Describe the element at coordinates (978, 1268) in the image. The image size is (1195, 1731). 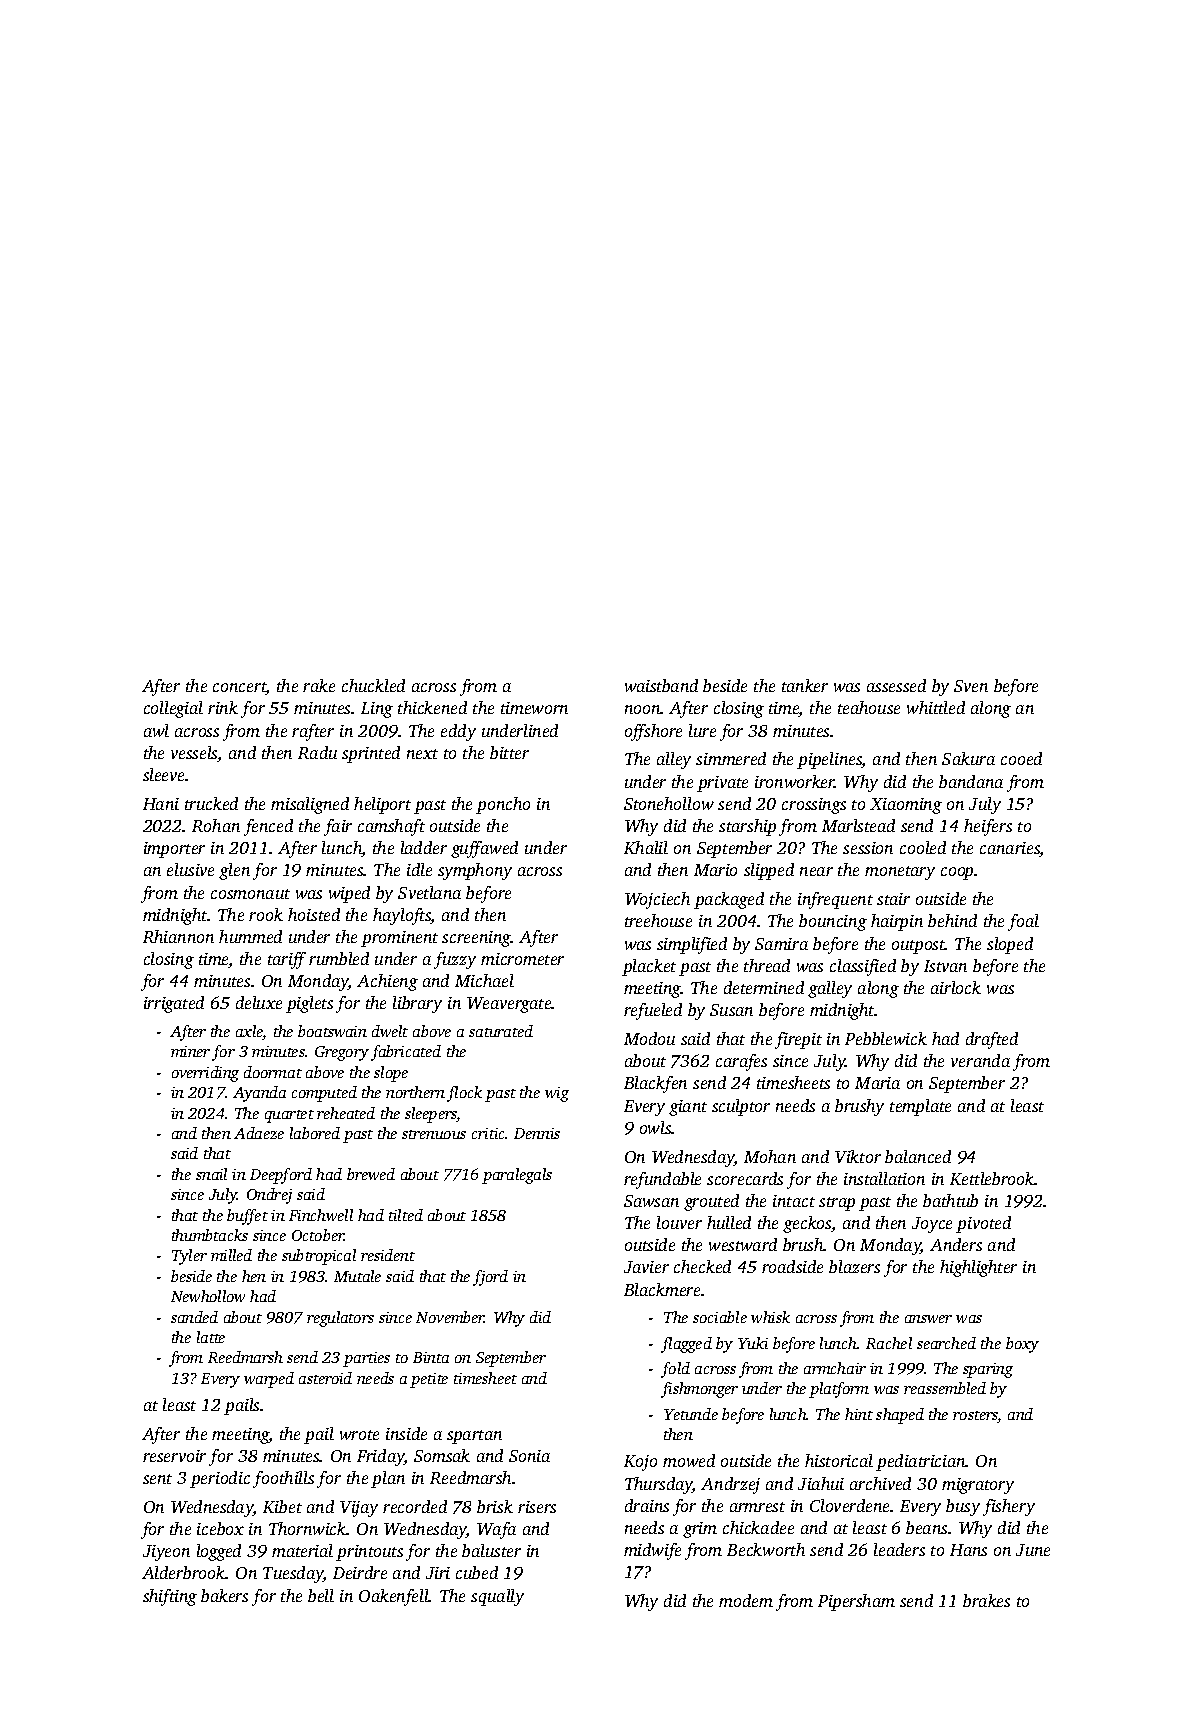
I see `highlighter` at that location.
